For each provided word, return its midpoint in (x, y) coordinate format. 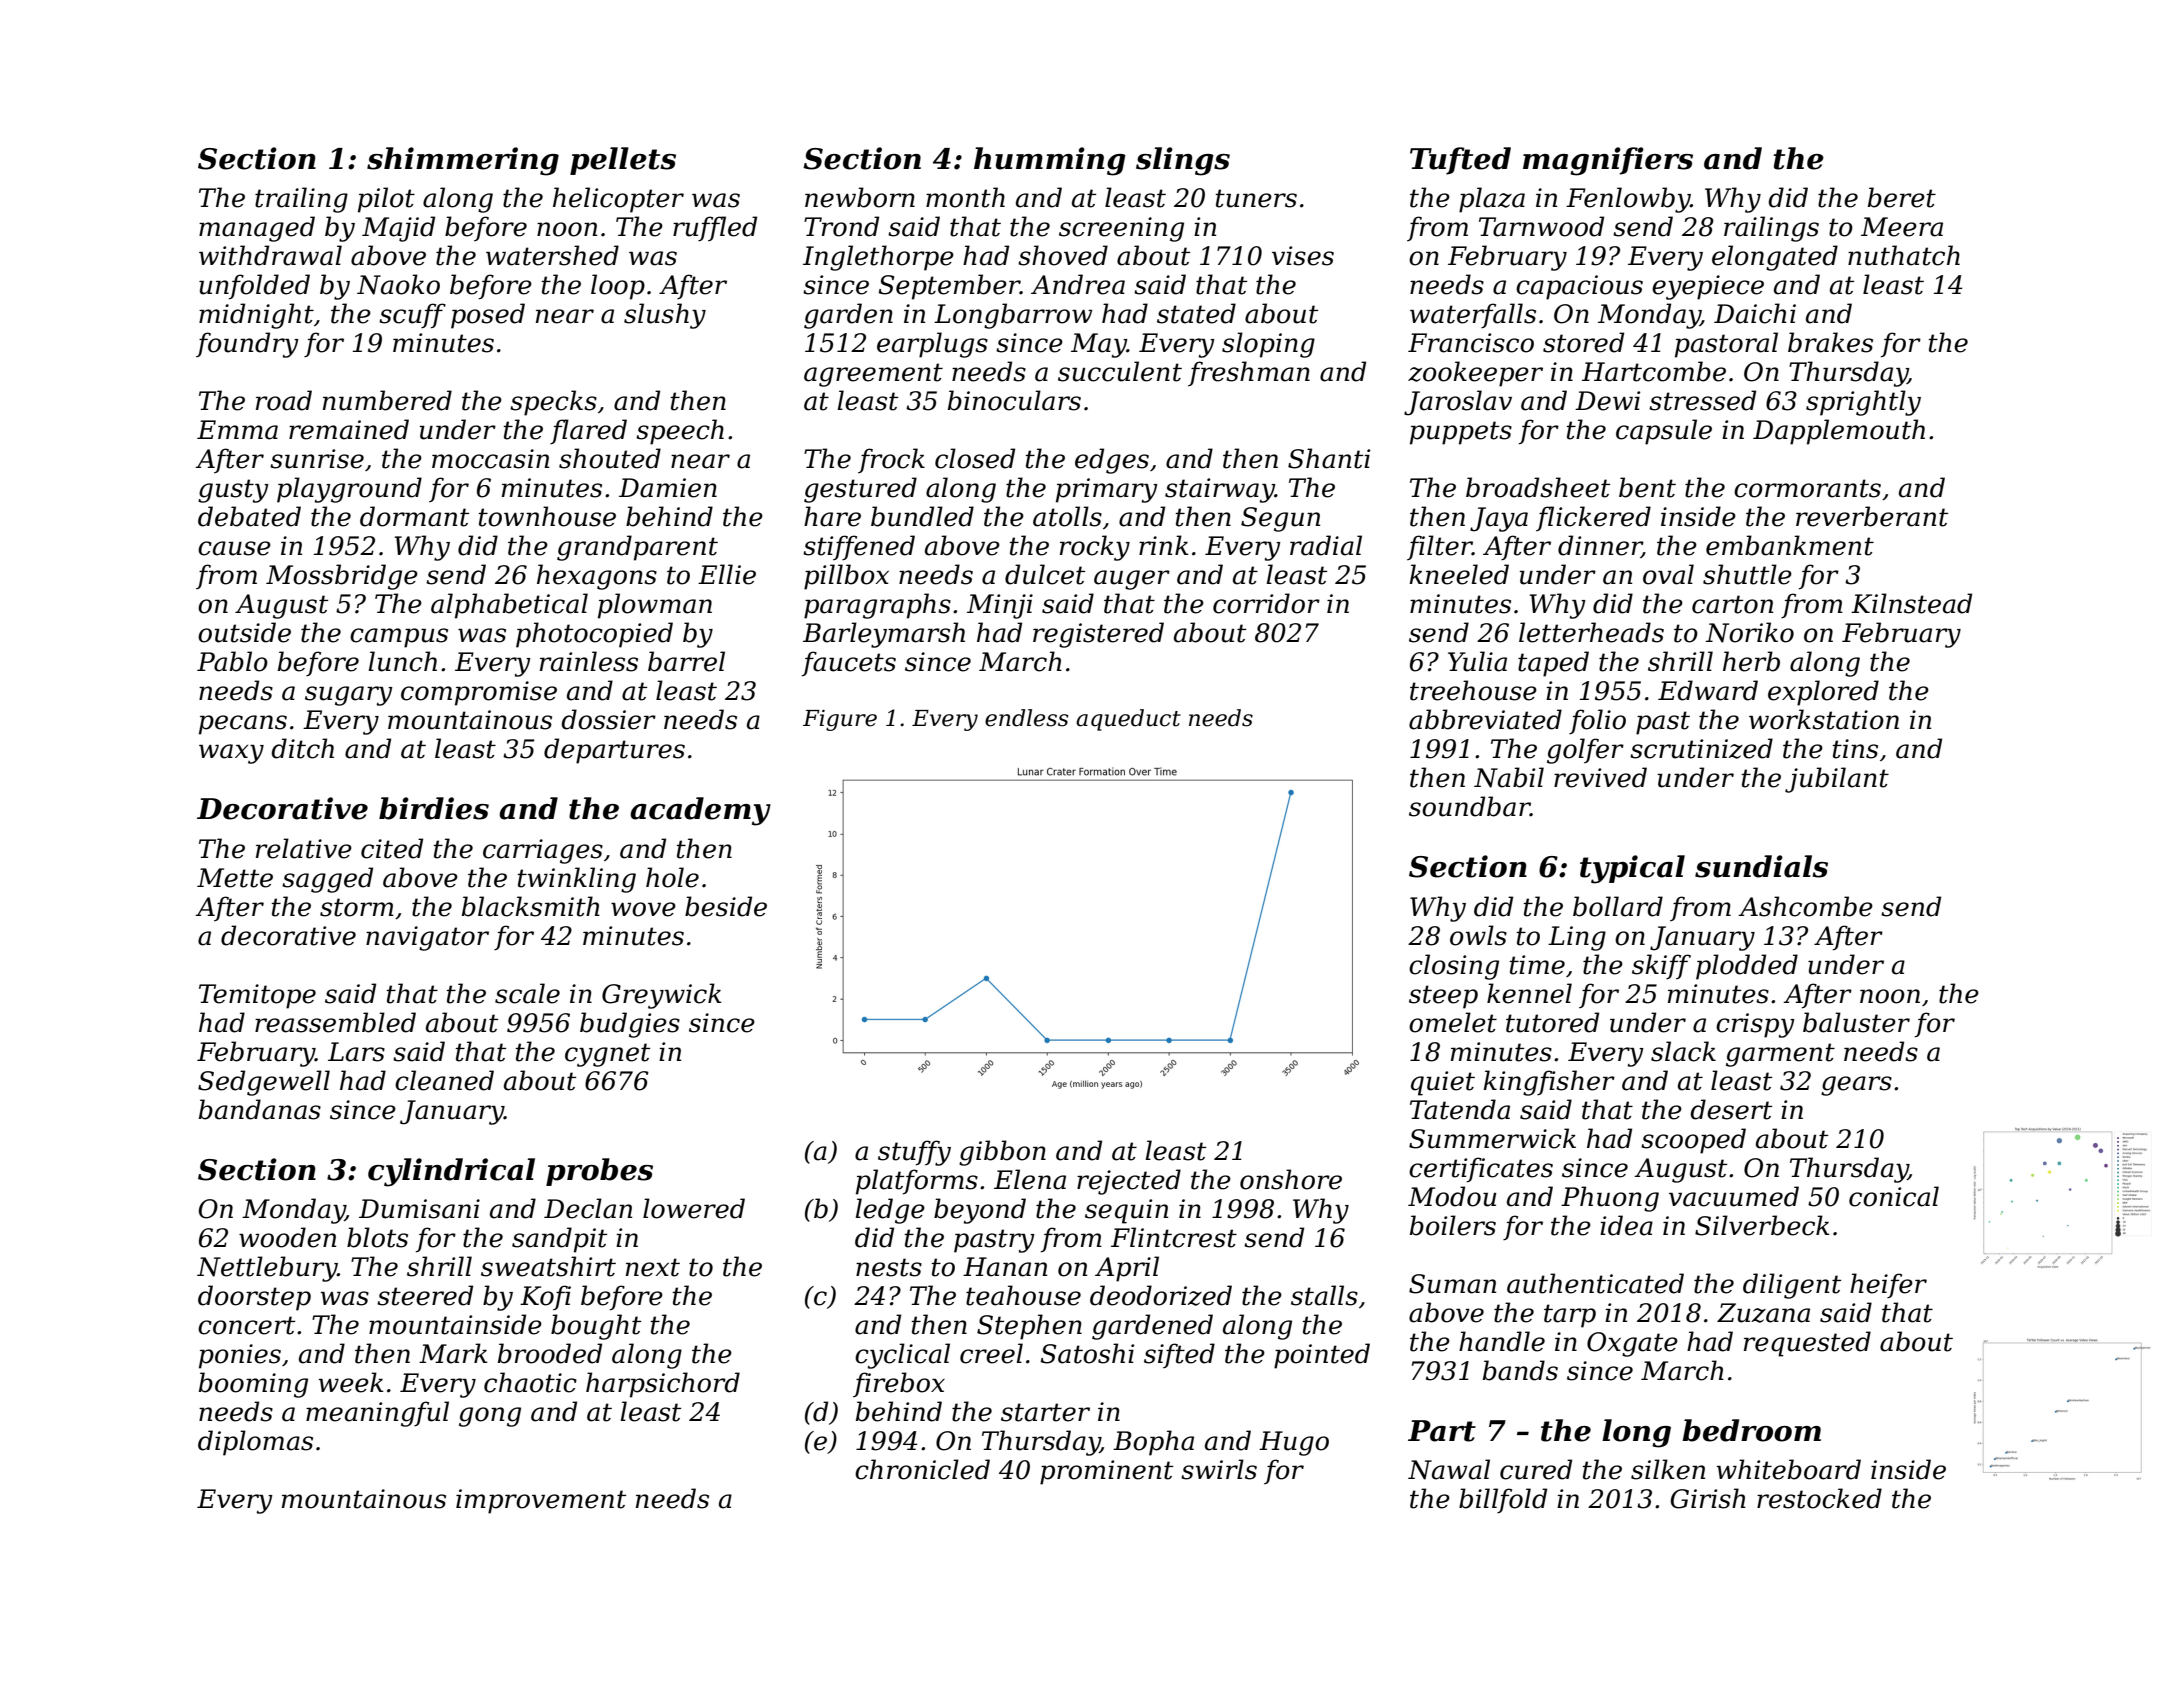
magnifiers (1608, 161)
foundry (247, 345)
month (965, 197)
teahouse (1023, 1295)
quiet (1443, 1083)
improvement (541, 1501)
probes (599, 1172)
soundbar (1469, 806)
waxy (231, 754)
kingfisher (1549, 1083)
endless (1027, 718)
